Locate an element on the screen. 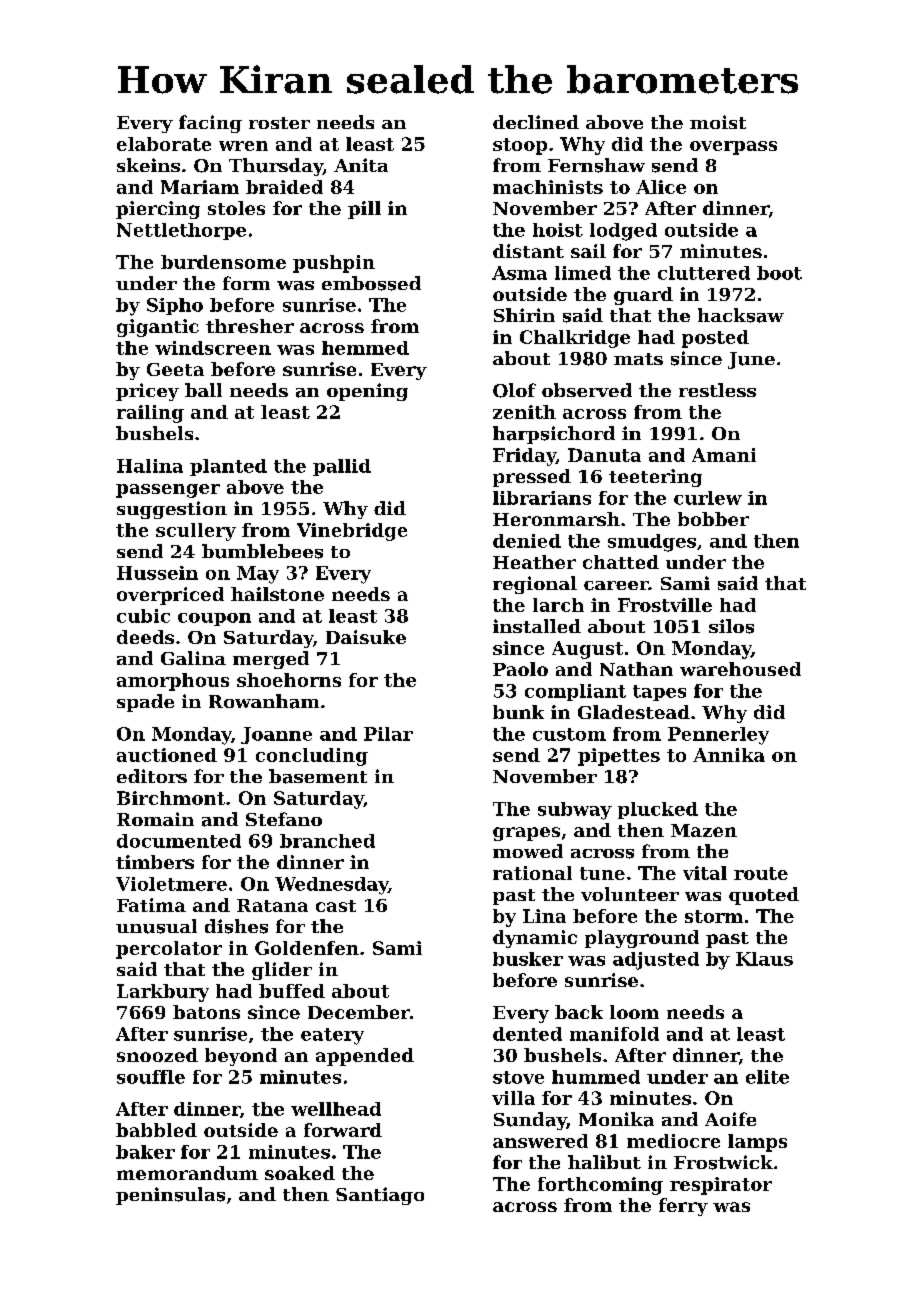 This screenshot has width=924, height=1311. lamps is located at coordinates (757, 1143).
